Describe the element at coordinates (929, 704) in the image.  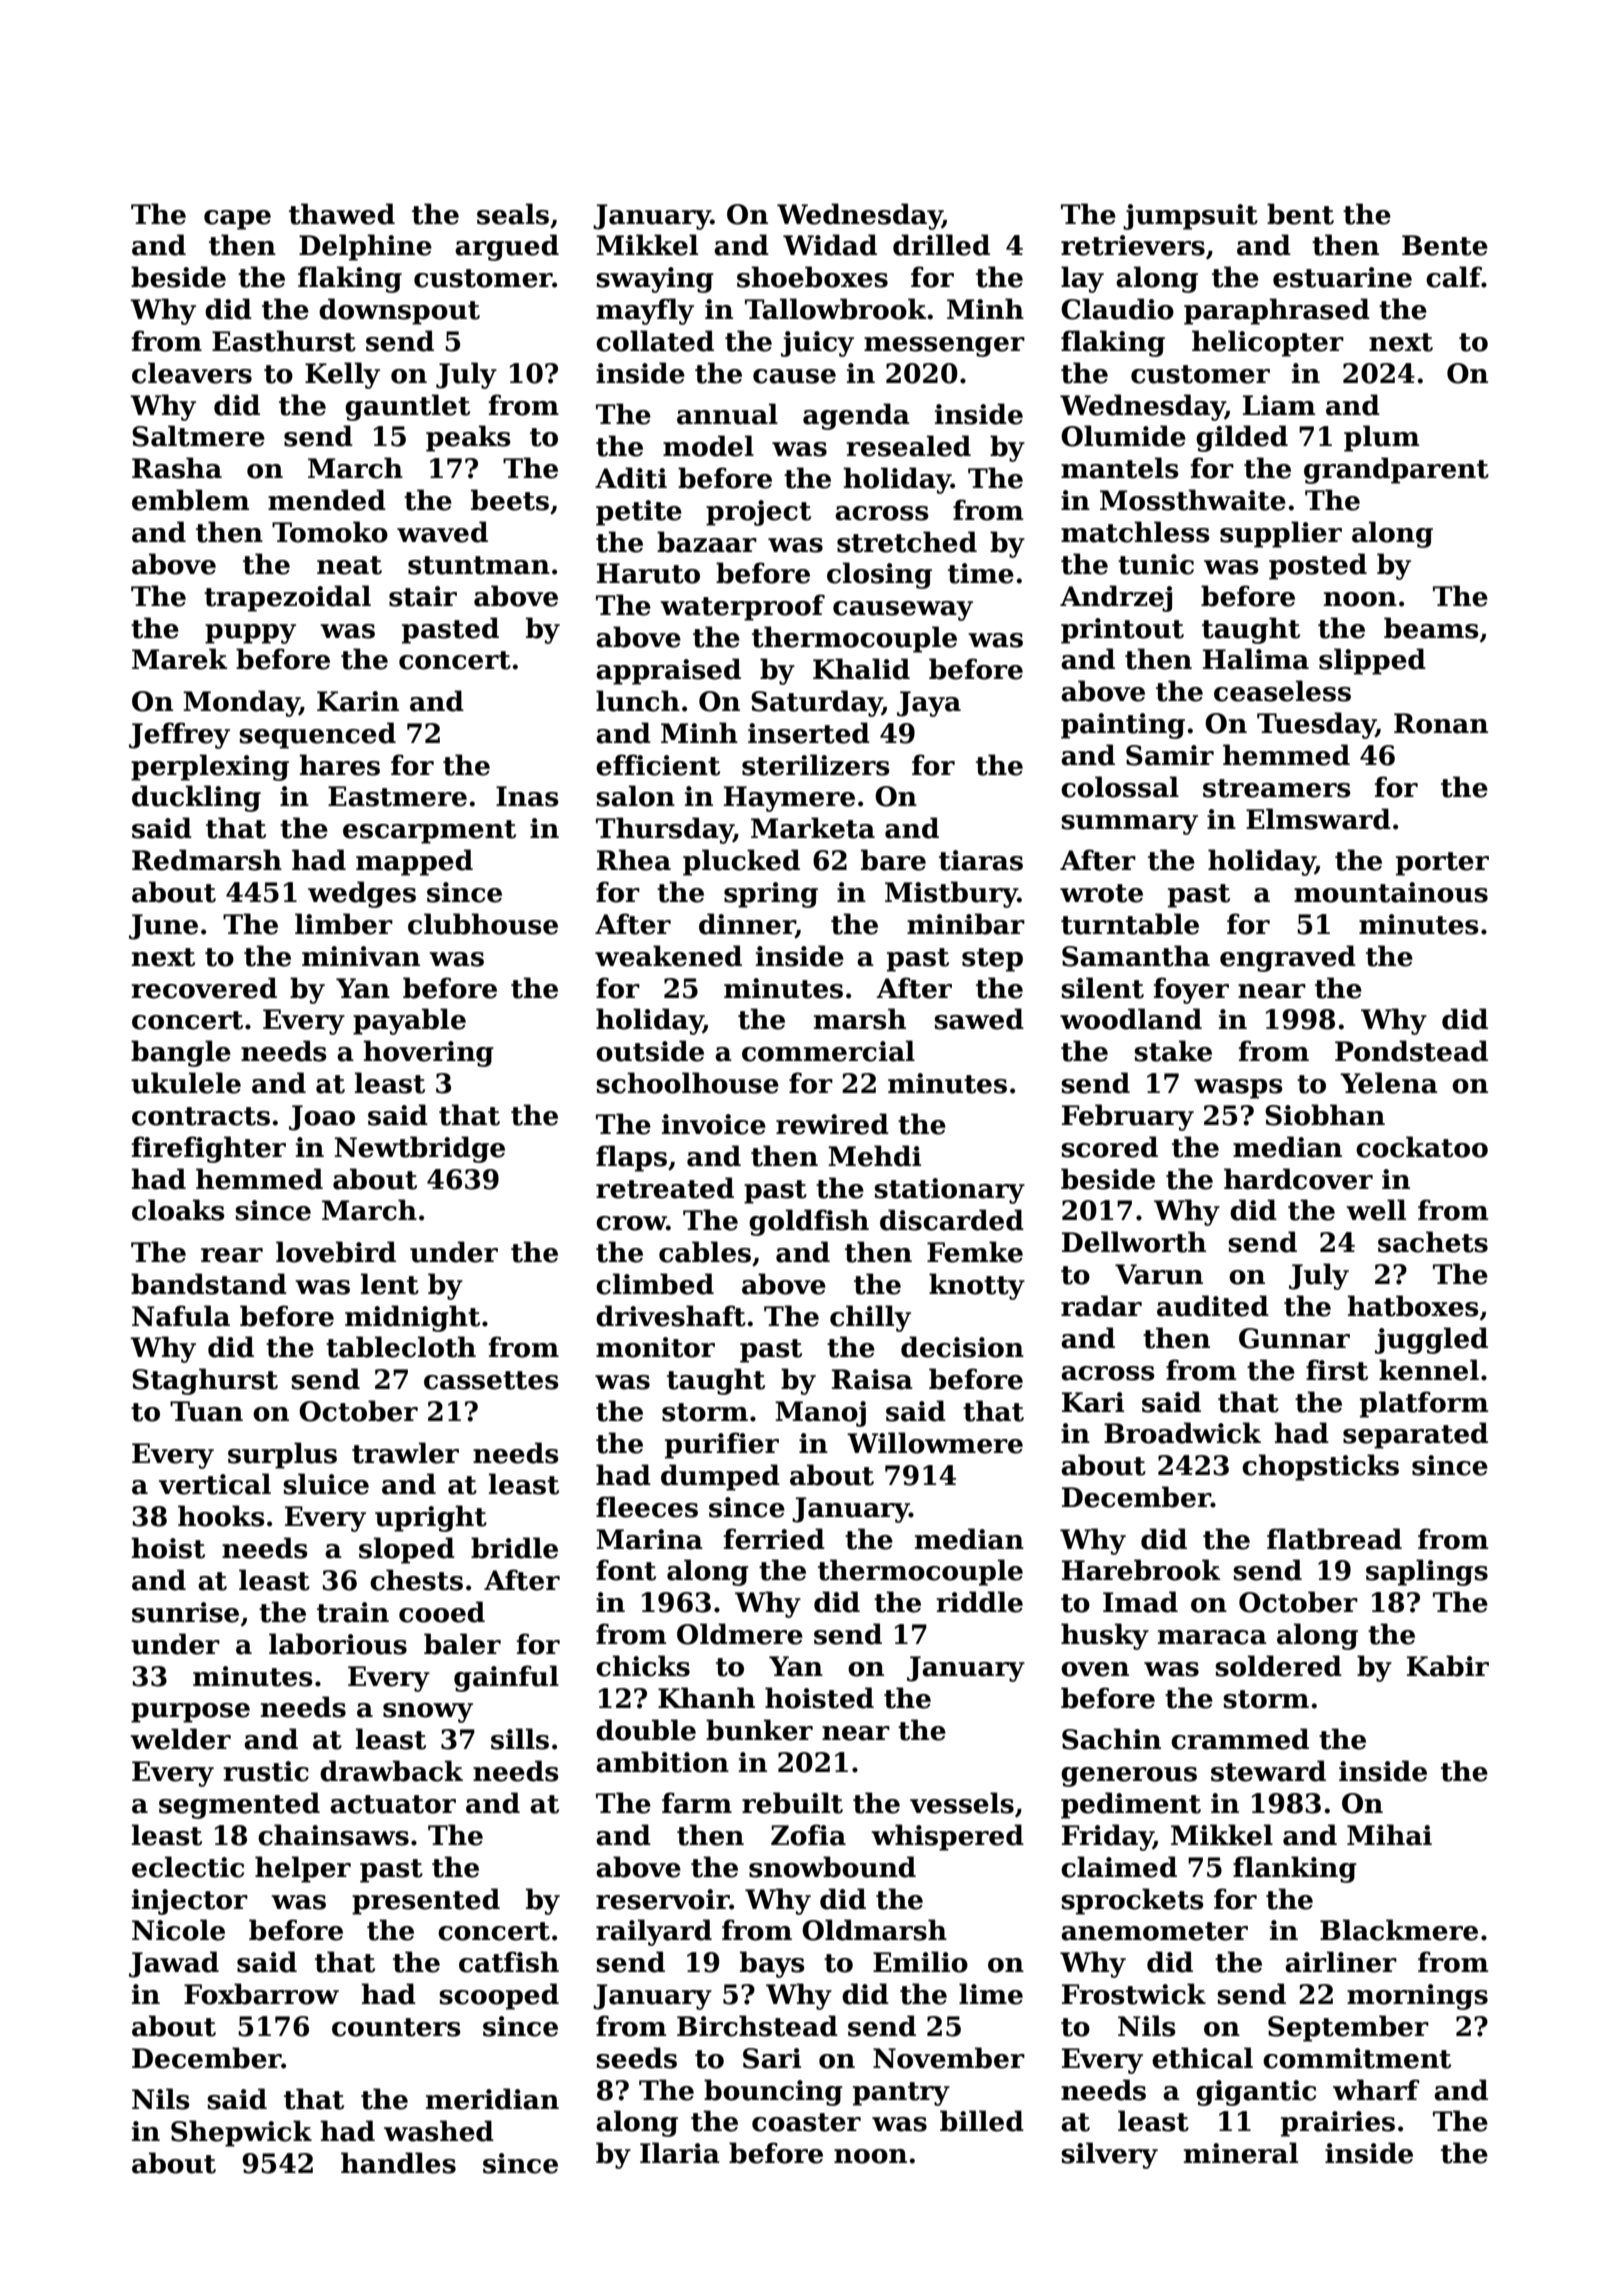
I see `Jaya` at that location.
